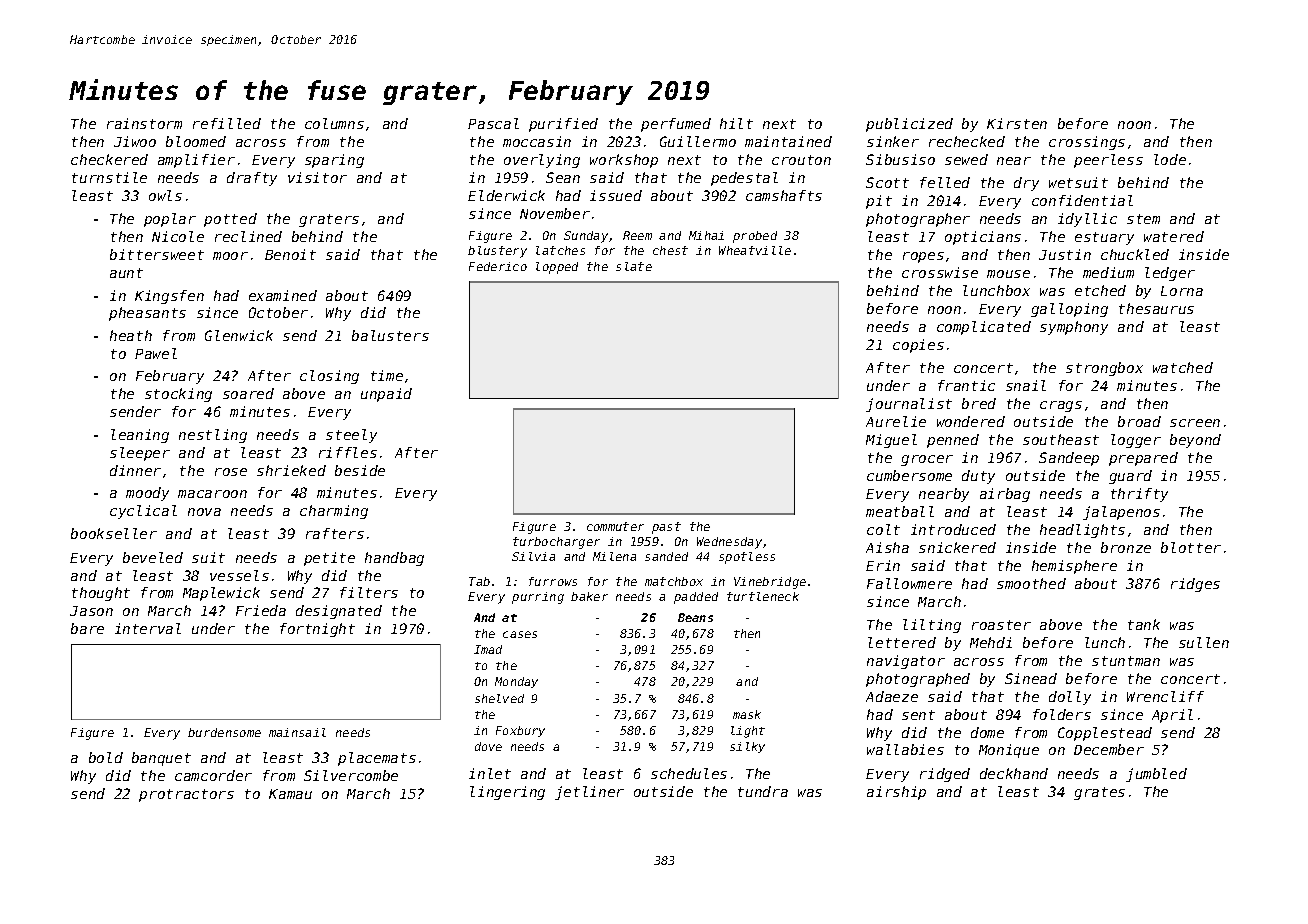  Describe the element at coordinates (891, 441) in the page. I see `Miguel` at that location.
